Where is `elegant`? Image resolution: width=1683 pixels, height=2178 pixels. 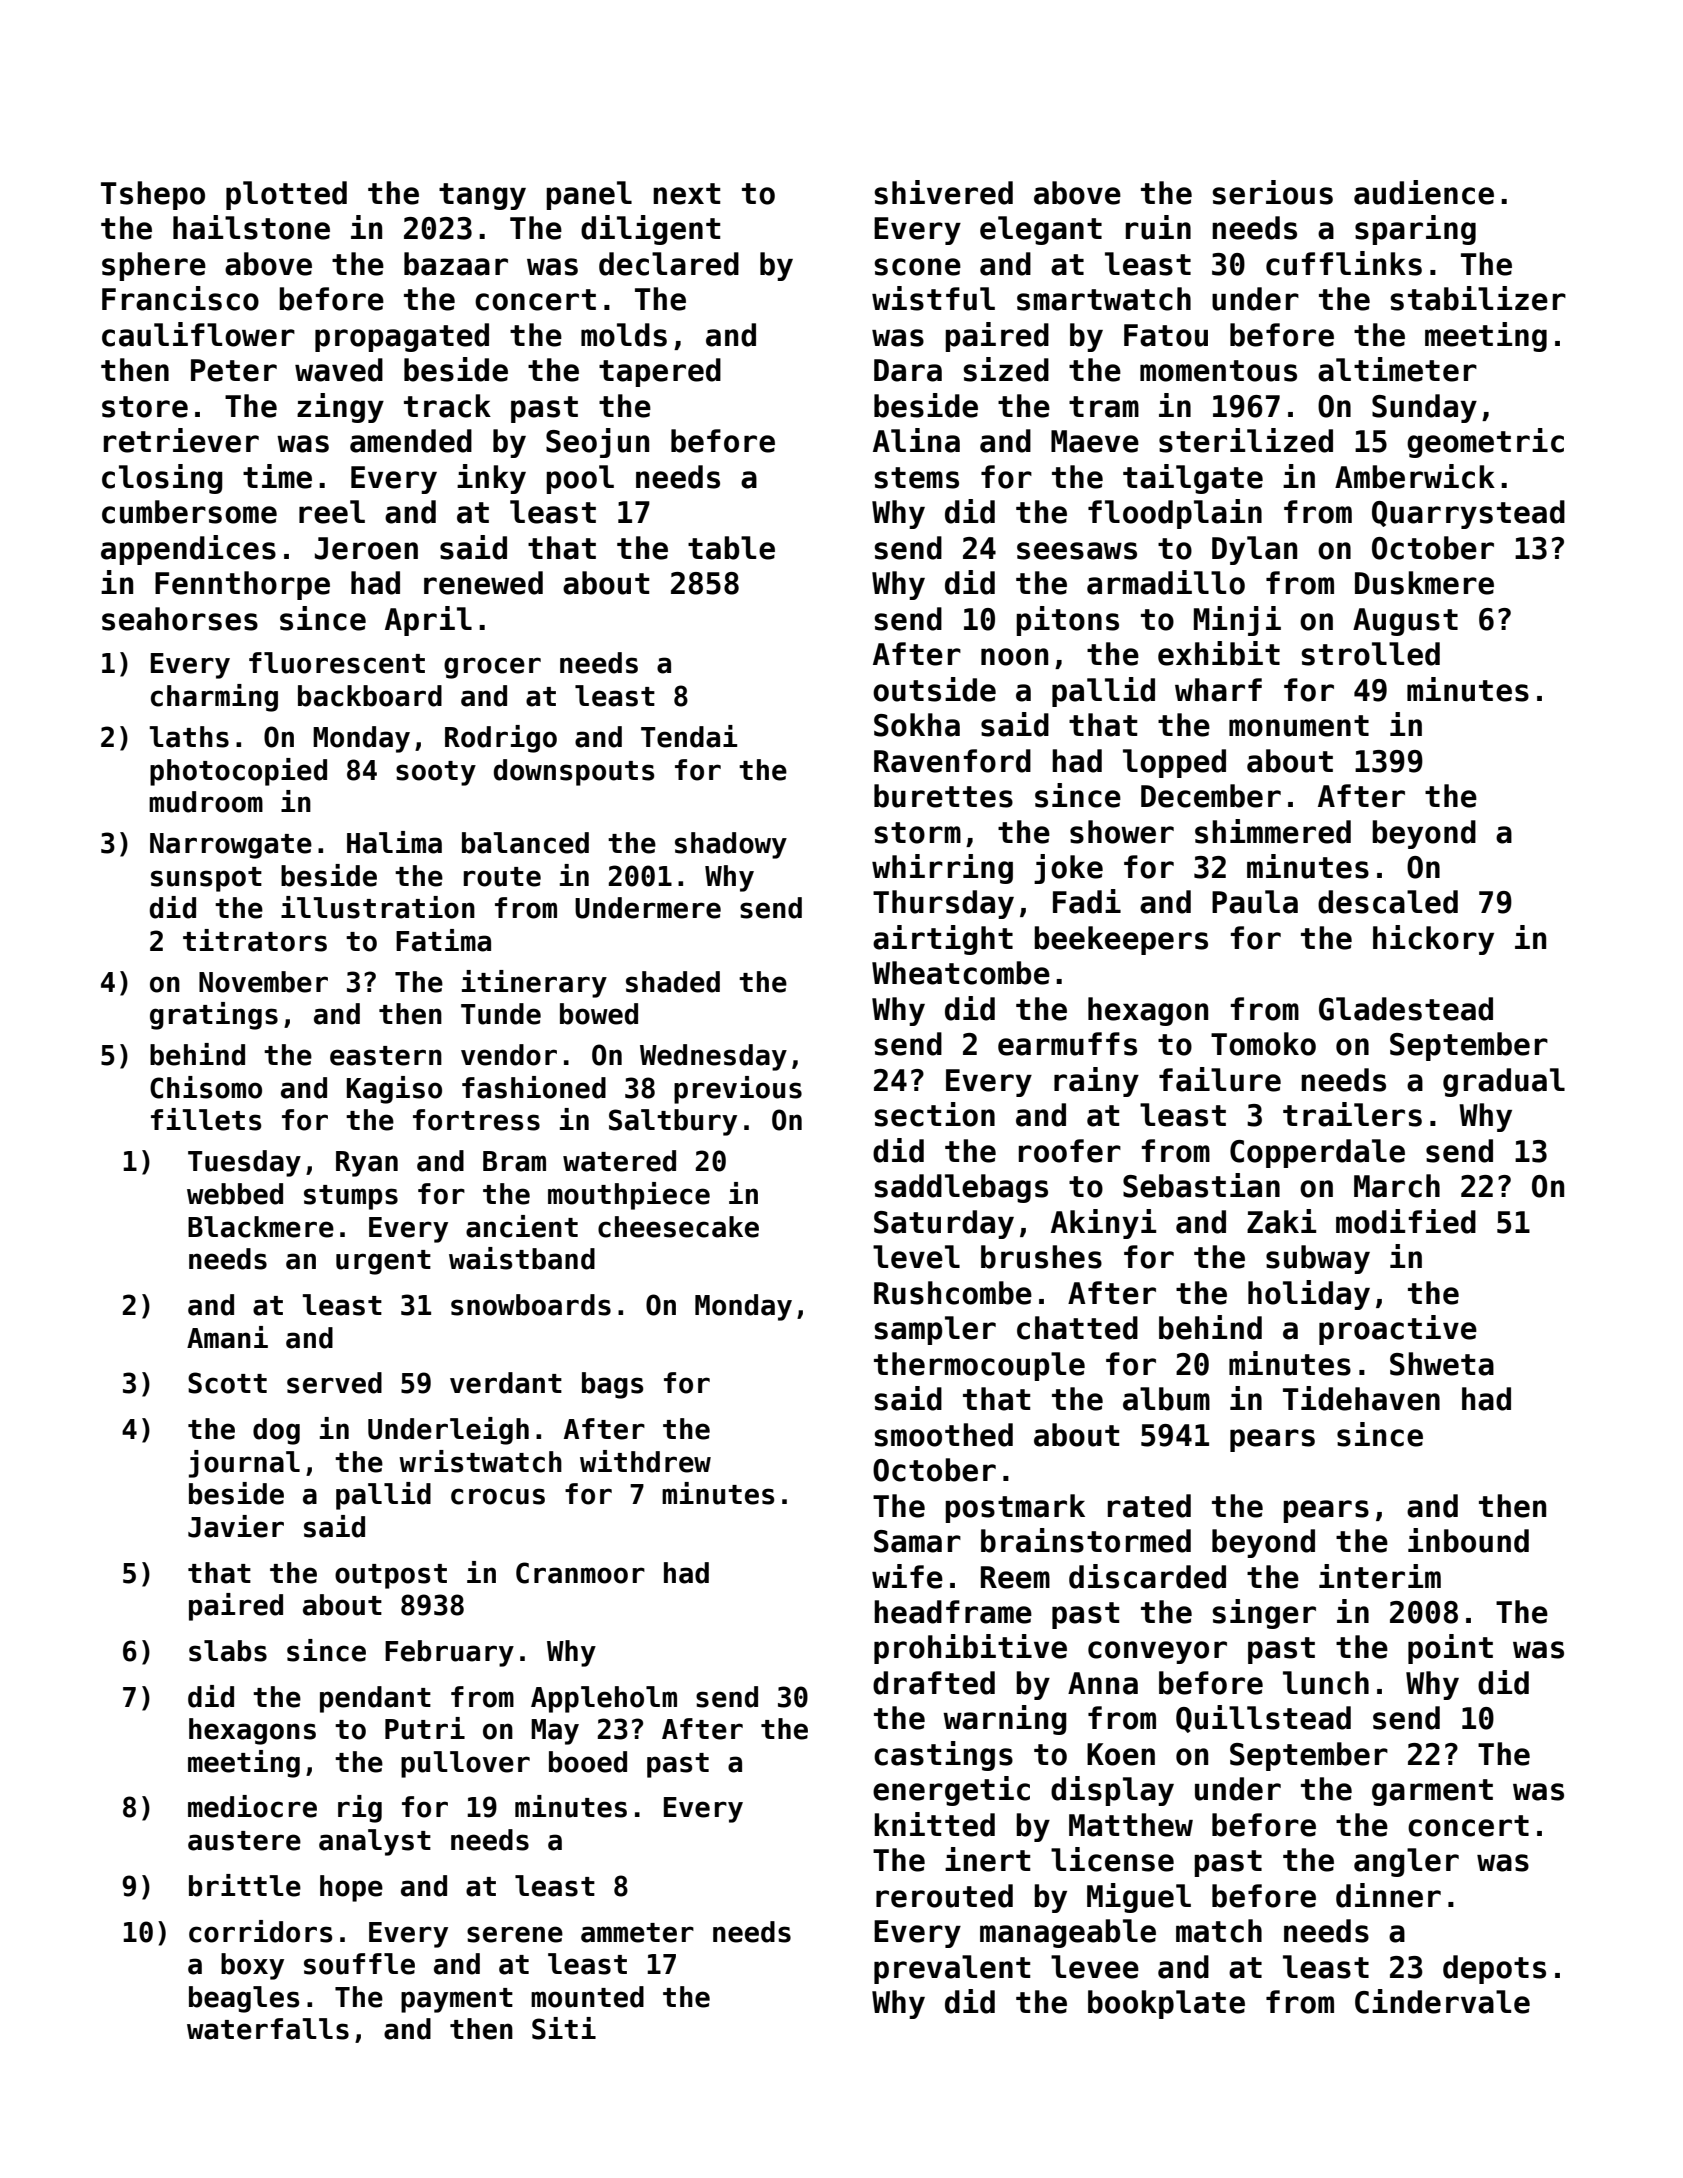 elegant is located at coordinates (1041, 230).
